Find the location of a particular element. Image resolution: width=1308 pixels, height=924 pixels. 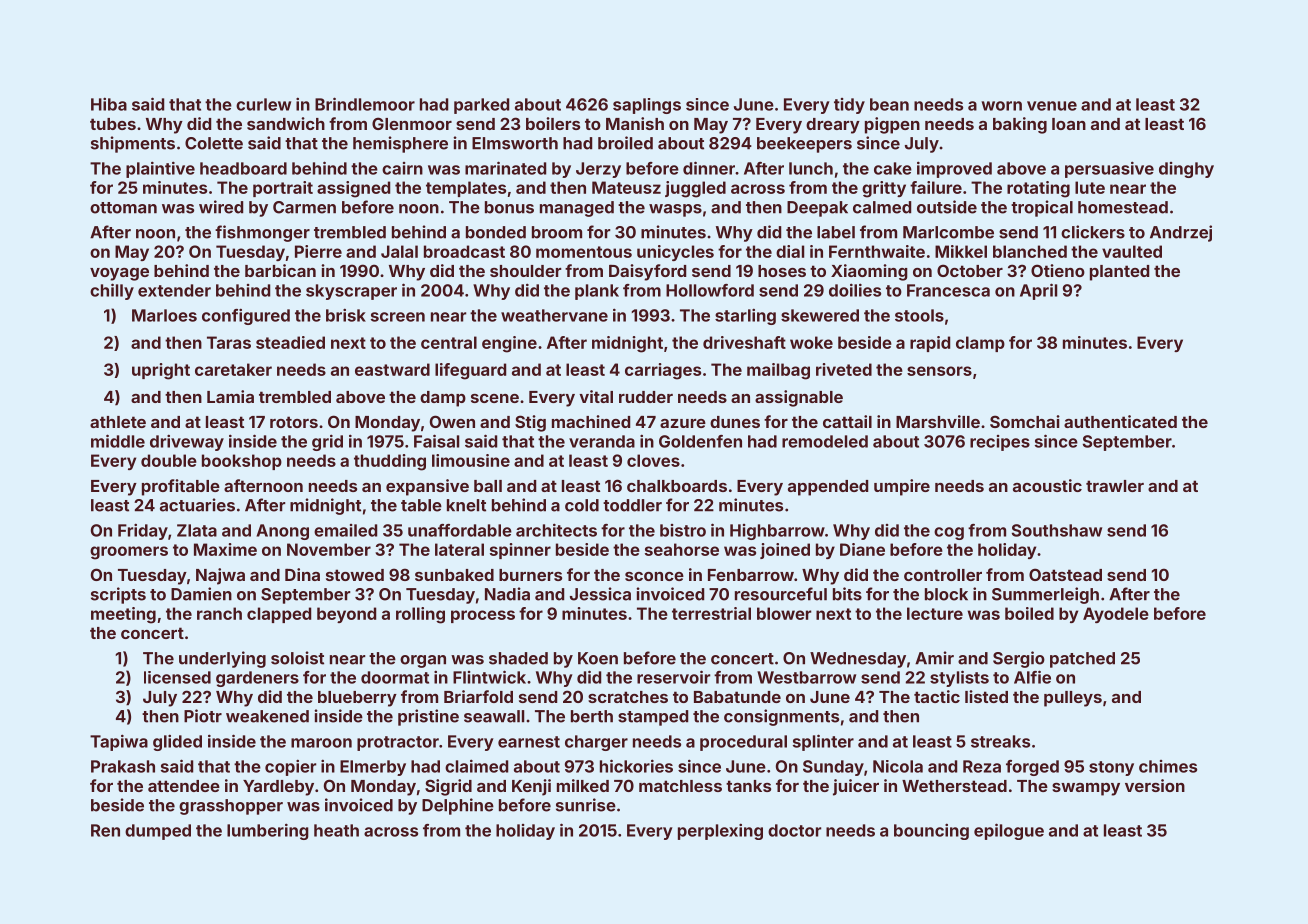

recipes is located at coordinates (1000, 443).
